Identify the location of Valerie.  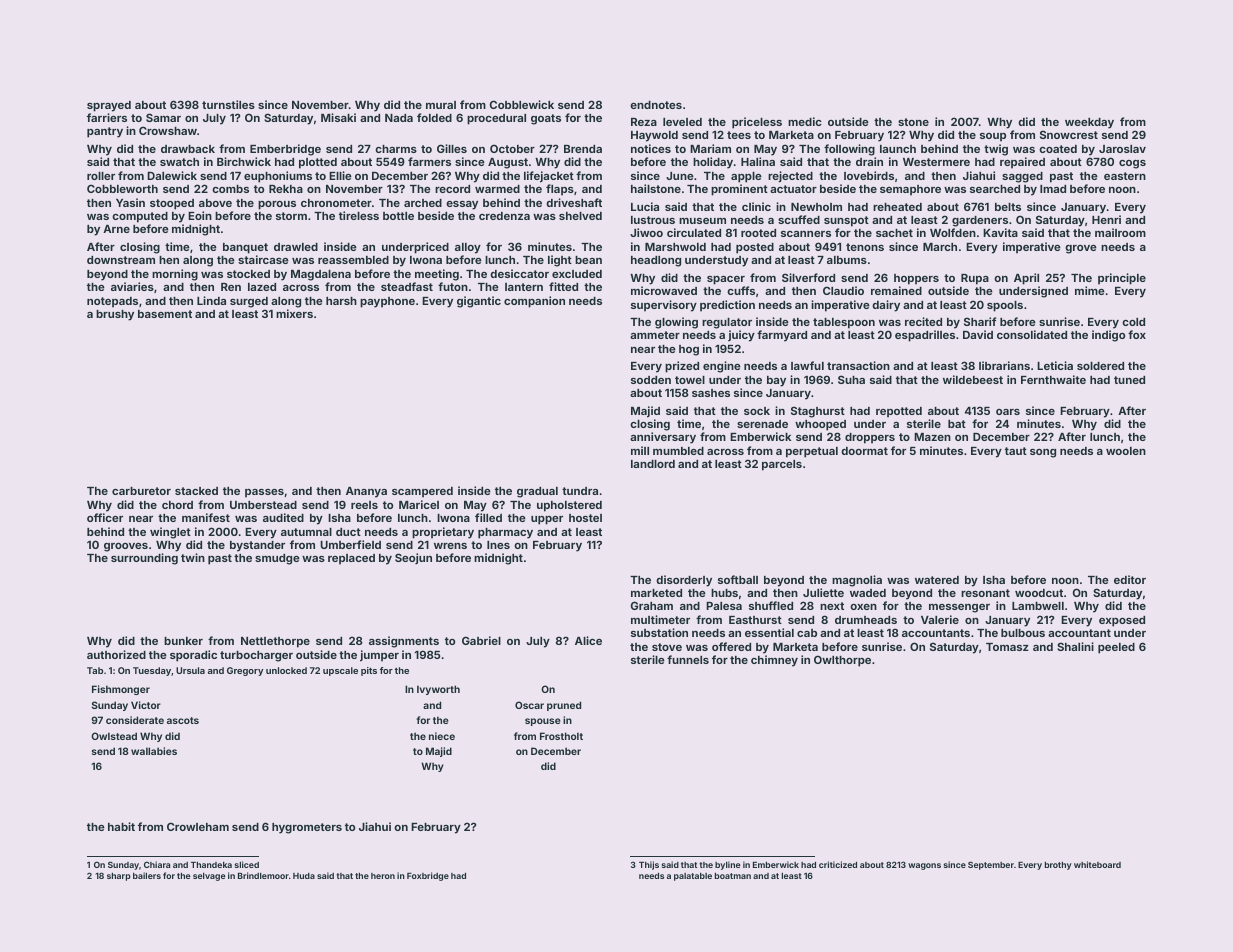
(940, 619).
